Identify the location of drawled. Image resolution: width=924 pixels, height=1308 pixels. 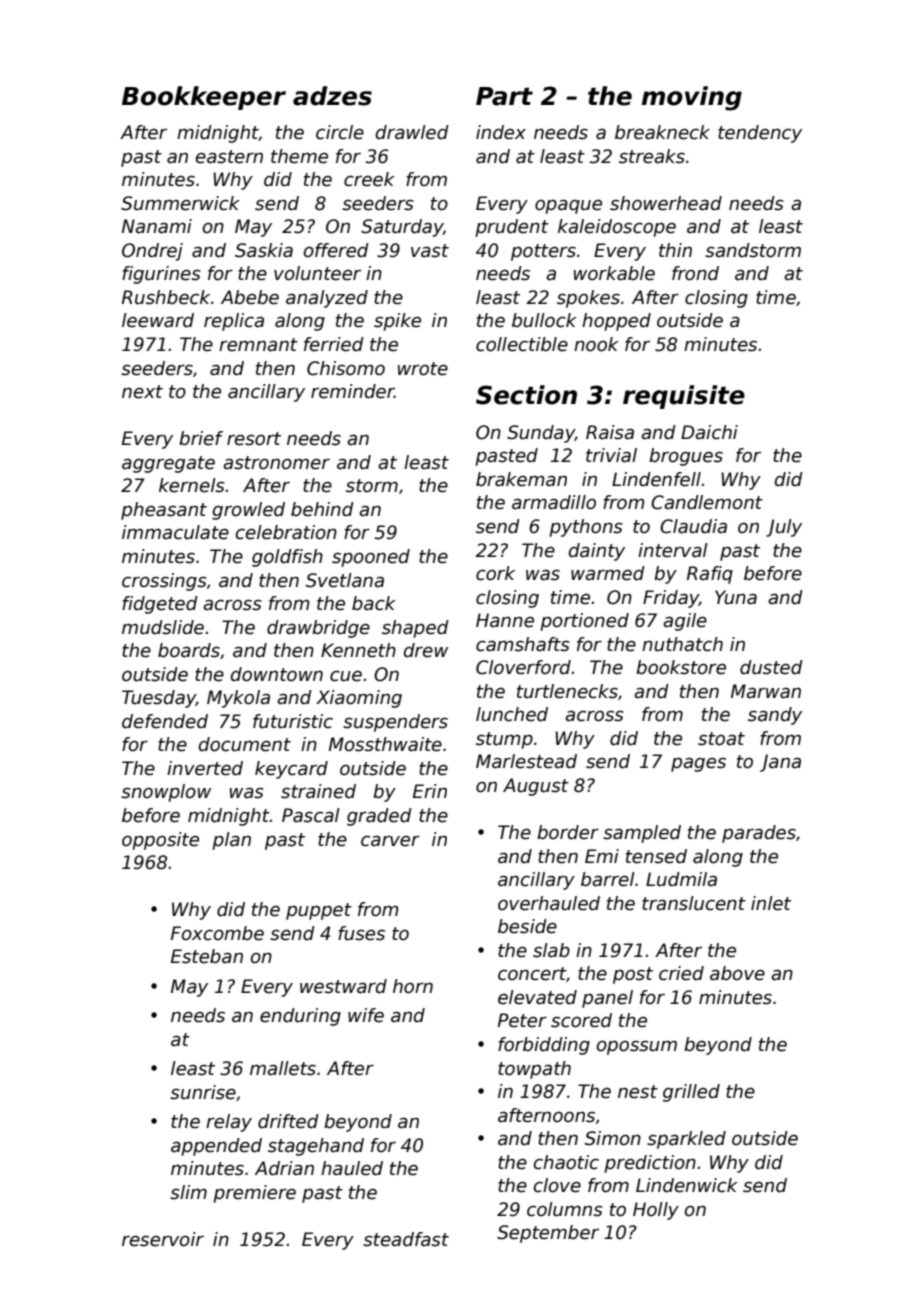
(412, 132).
